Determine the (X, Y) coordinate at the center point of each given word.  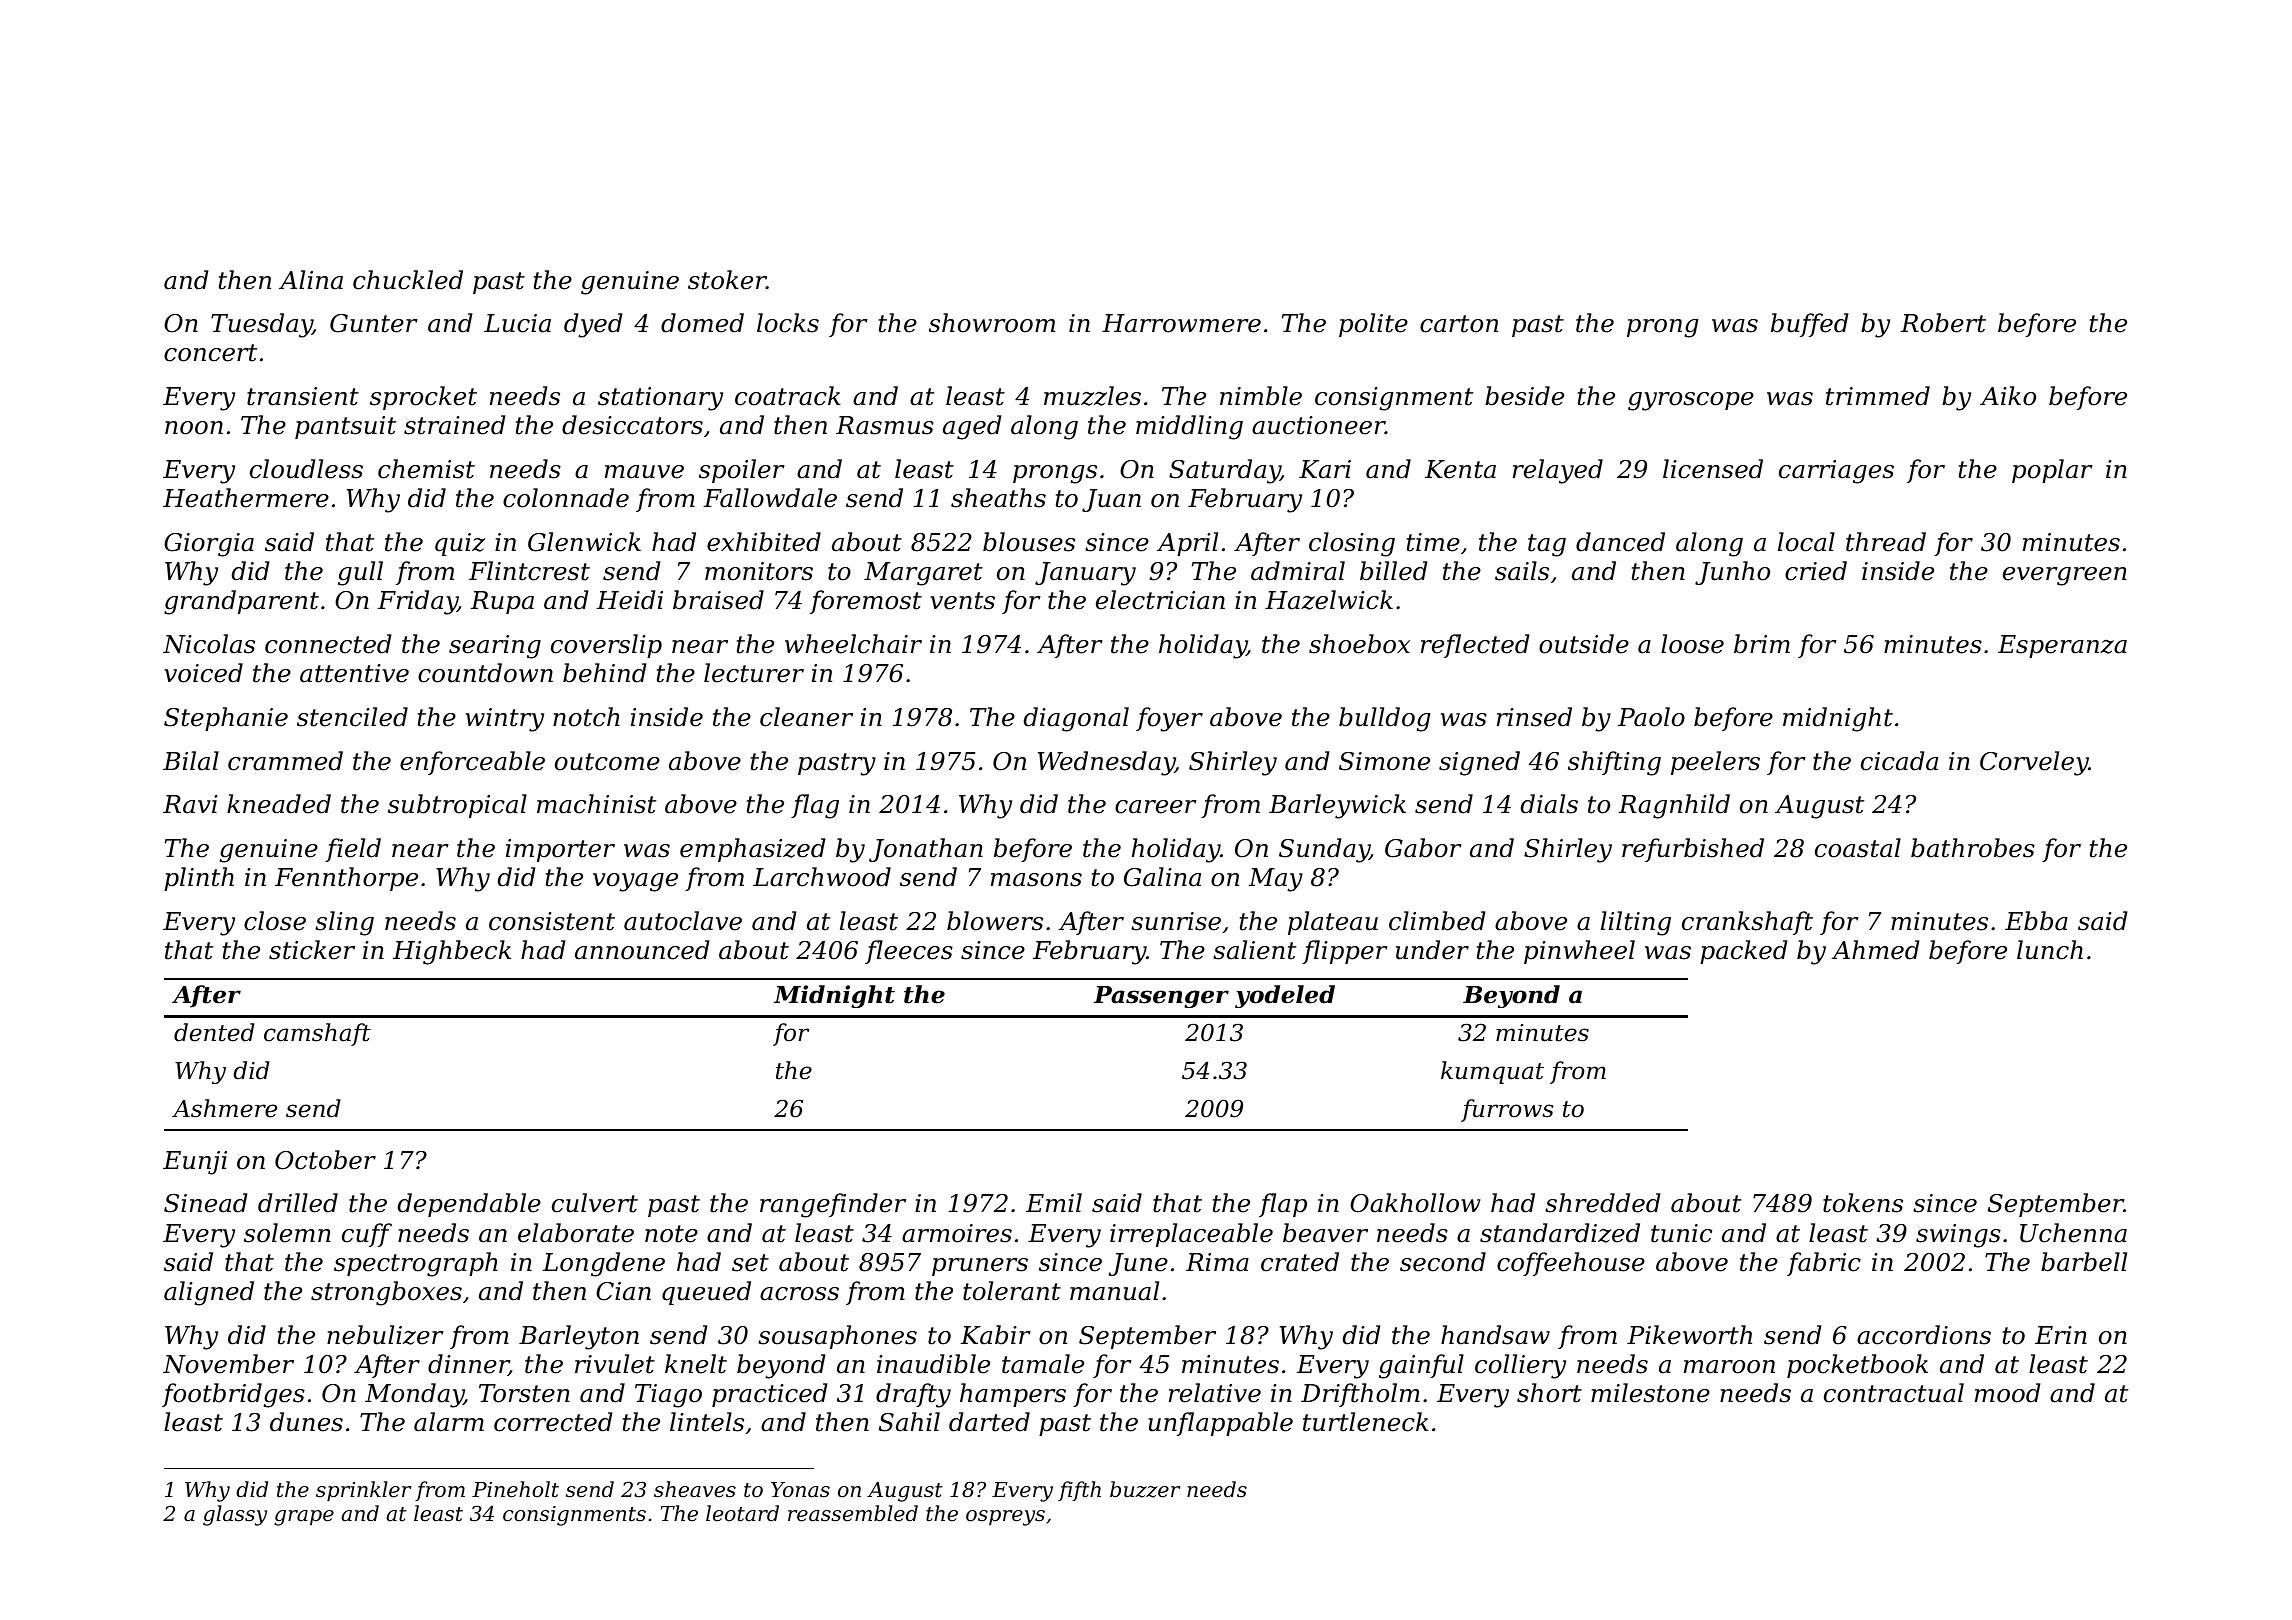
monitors (759, 571)
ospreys (1005, 1518)
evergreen (2065, 576)
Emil (1054, 1202)
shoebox (1359, 644)
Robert (1943, 323)
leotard (742, 1513)
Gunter (374, 323)
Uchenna (2073, 1233)
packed (1743, 952)
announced (642, 950)
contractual (1894, 1393)
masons (1036, 880)
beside (1524, 396)
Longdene (603, 1264)
